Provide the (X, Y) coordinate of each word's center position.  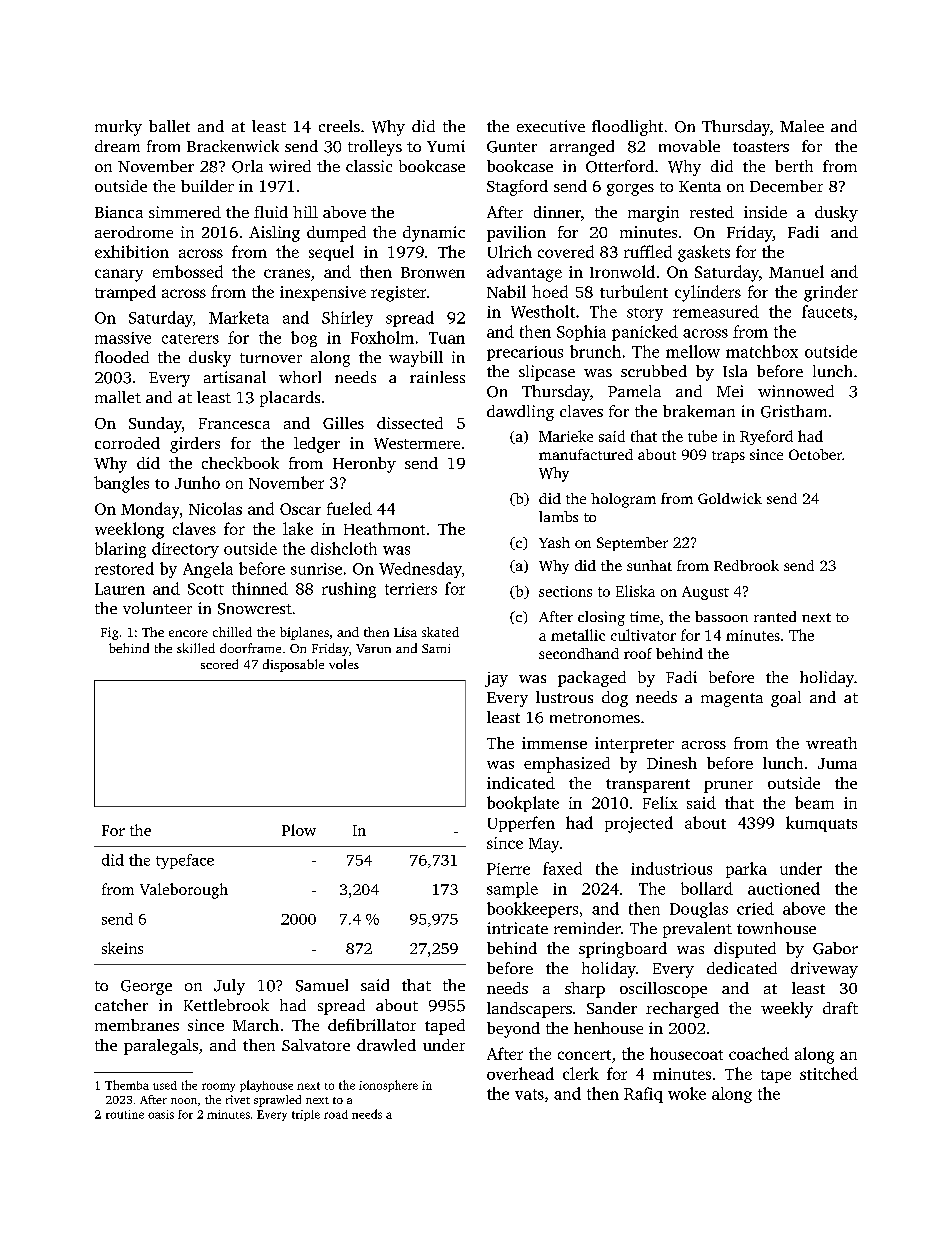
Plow (299, 830)
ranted (775, 616)
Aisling (274, 234)
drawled (386, 1045)
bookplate (523, 804)
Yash (554, 542)
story (645, 314)
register (398, 294)
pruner (728, 787)
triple (306, 1115)
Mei (730, 391)
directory (185, 550)
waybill (416, 359)
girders (195, 445)
